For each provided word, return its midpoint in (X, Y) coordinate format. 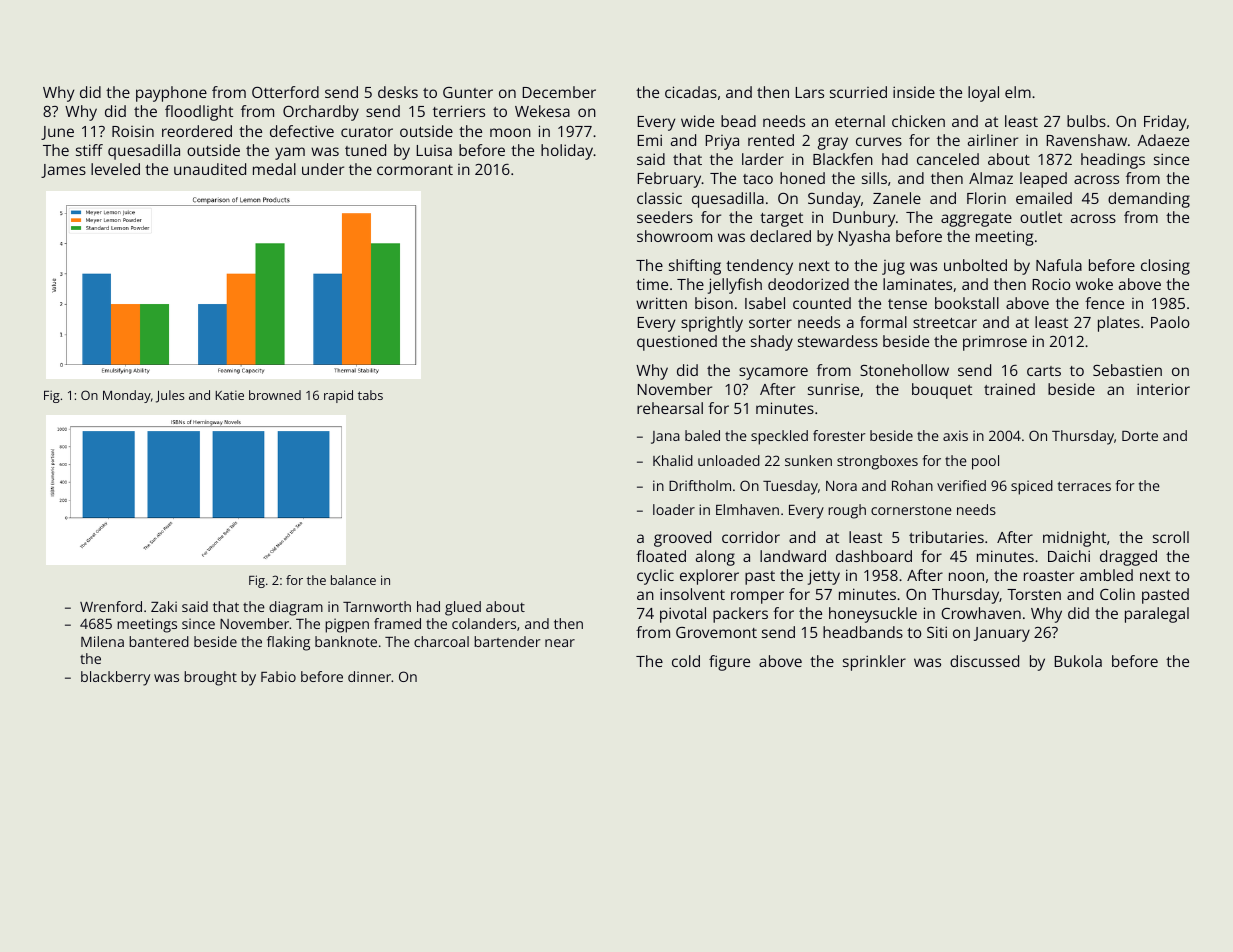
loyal (983, 94)
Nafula (1059, 265)
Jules (170, 396)
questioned (677, 343)
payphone (171, 94)
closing (1165, 267)
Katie (230, 395)
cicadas (691, 92)
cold (686, 661)
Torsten (1034, 594)
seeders (665, 217)
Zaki (164, 606)
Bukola (1078, 661)
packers (740, 615)
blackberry (115, 678)
